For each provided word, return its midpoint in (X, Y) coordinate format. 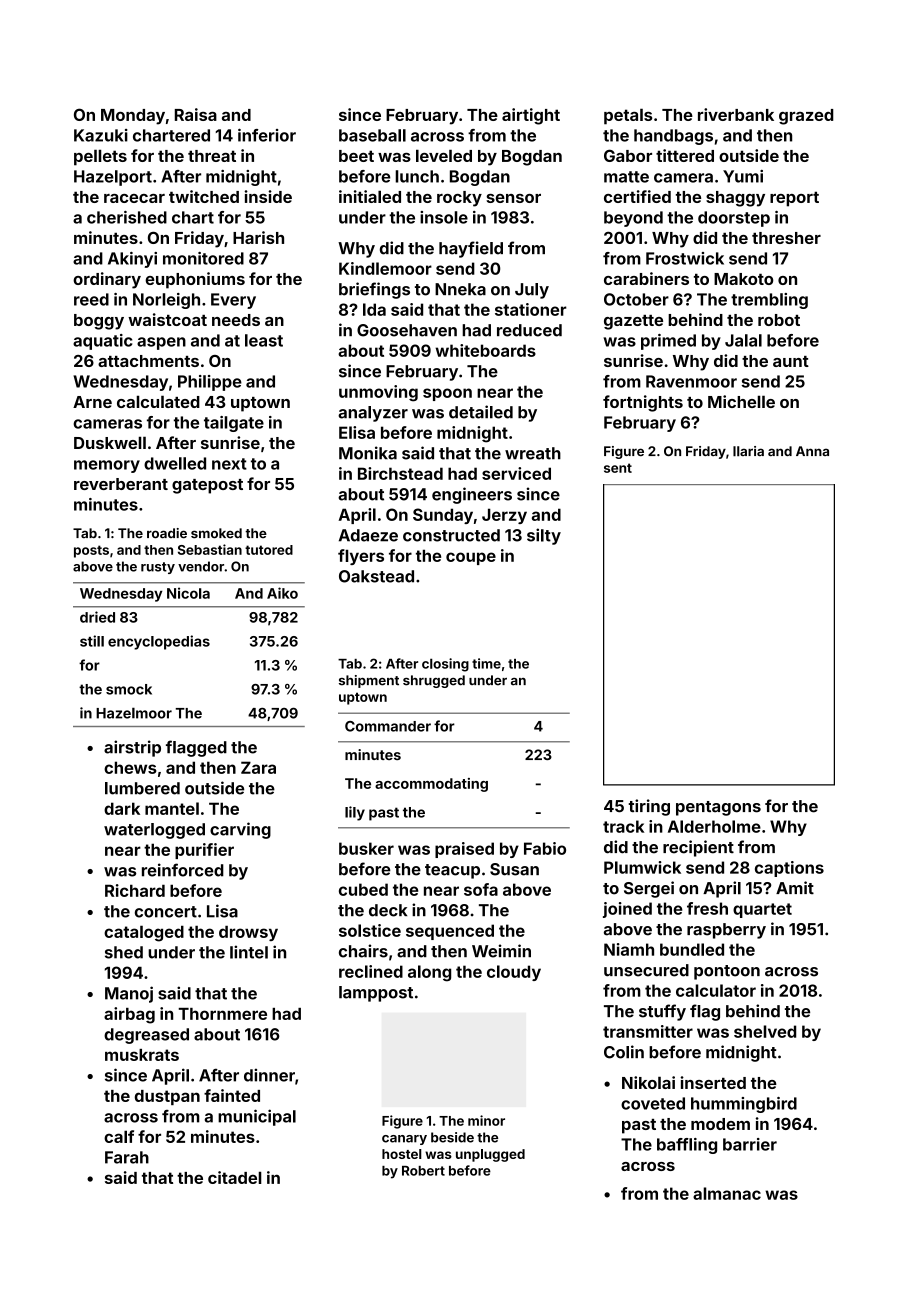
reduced (529, 330)
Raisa (196, 114)
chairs (363, 951)
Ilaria (748, 451)
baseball (372, 135)
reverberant (121, 484)
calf (119, 1136)
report (794, 199)
